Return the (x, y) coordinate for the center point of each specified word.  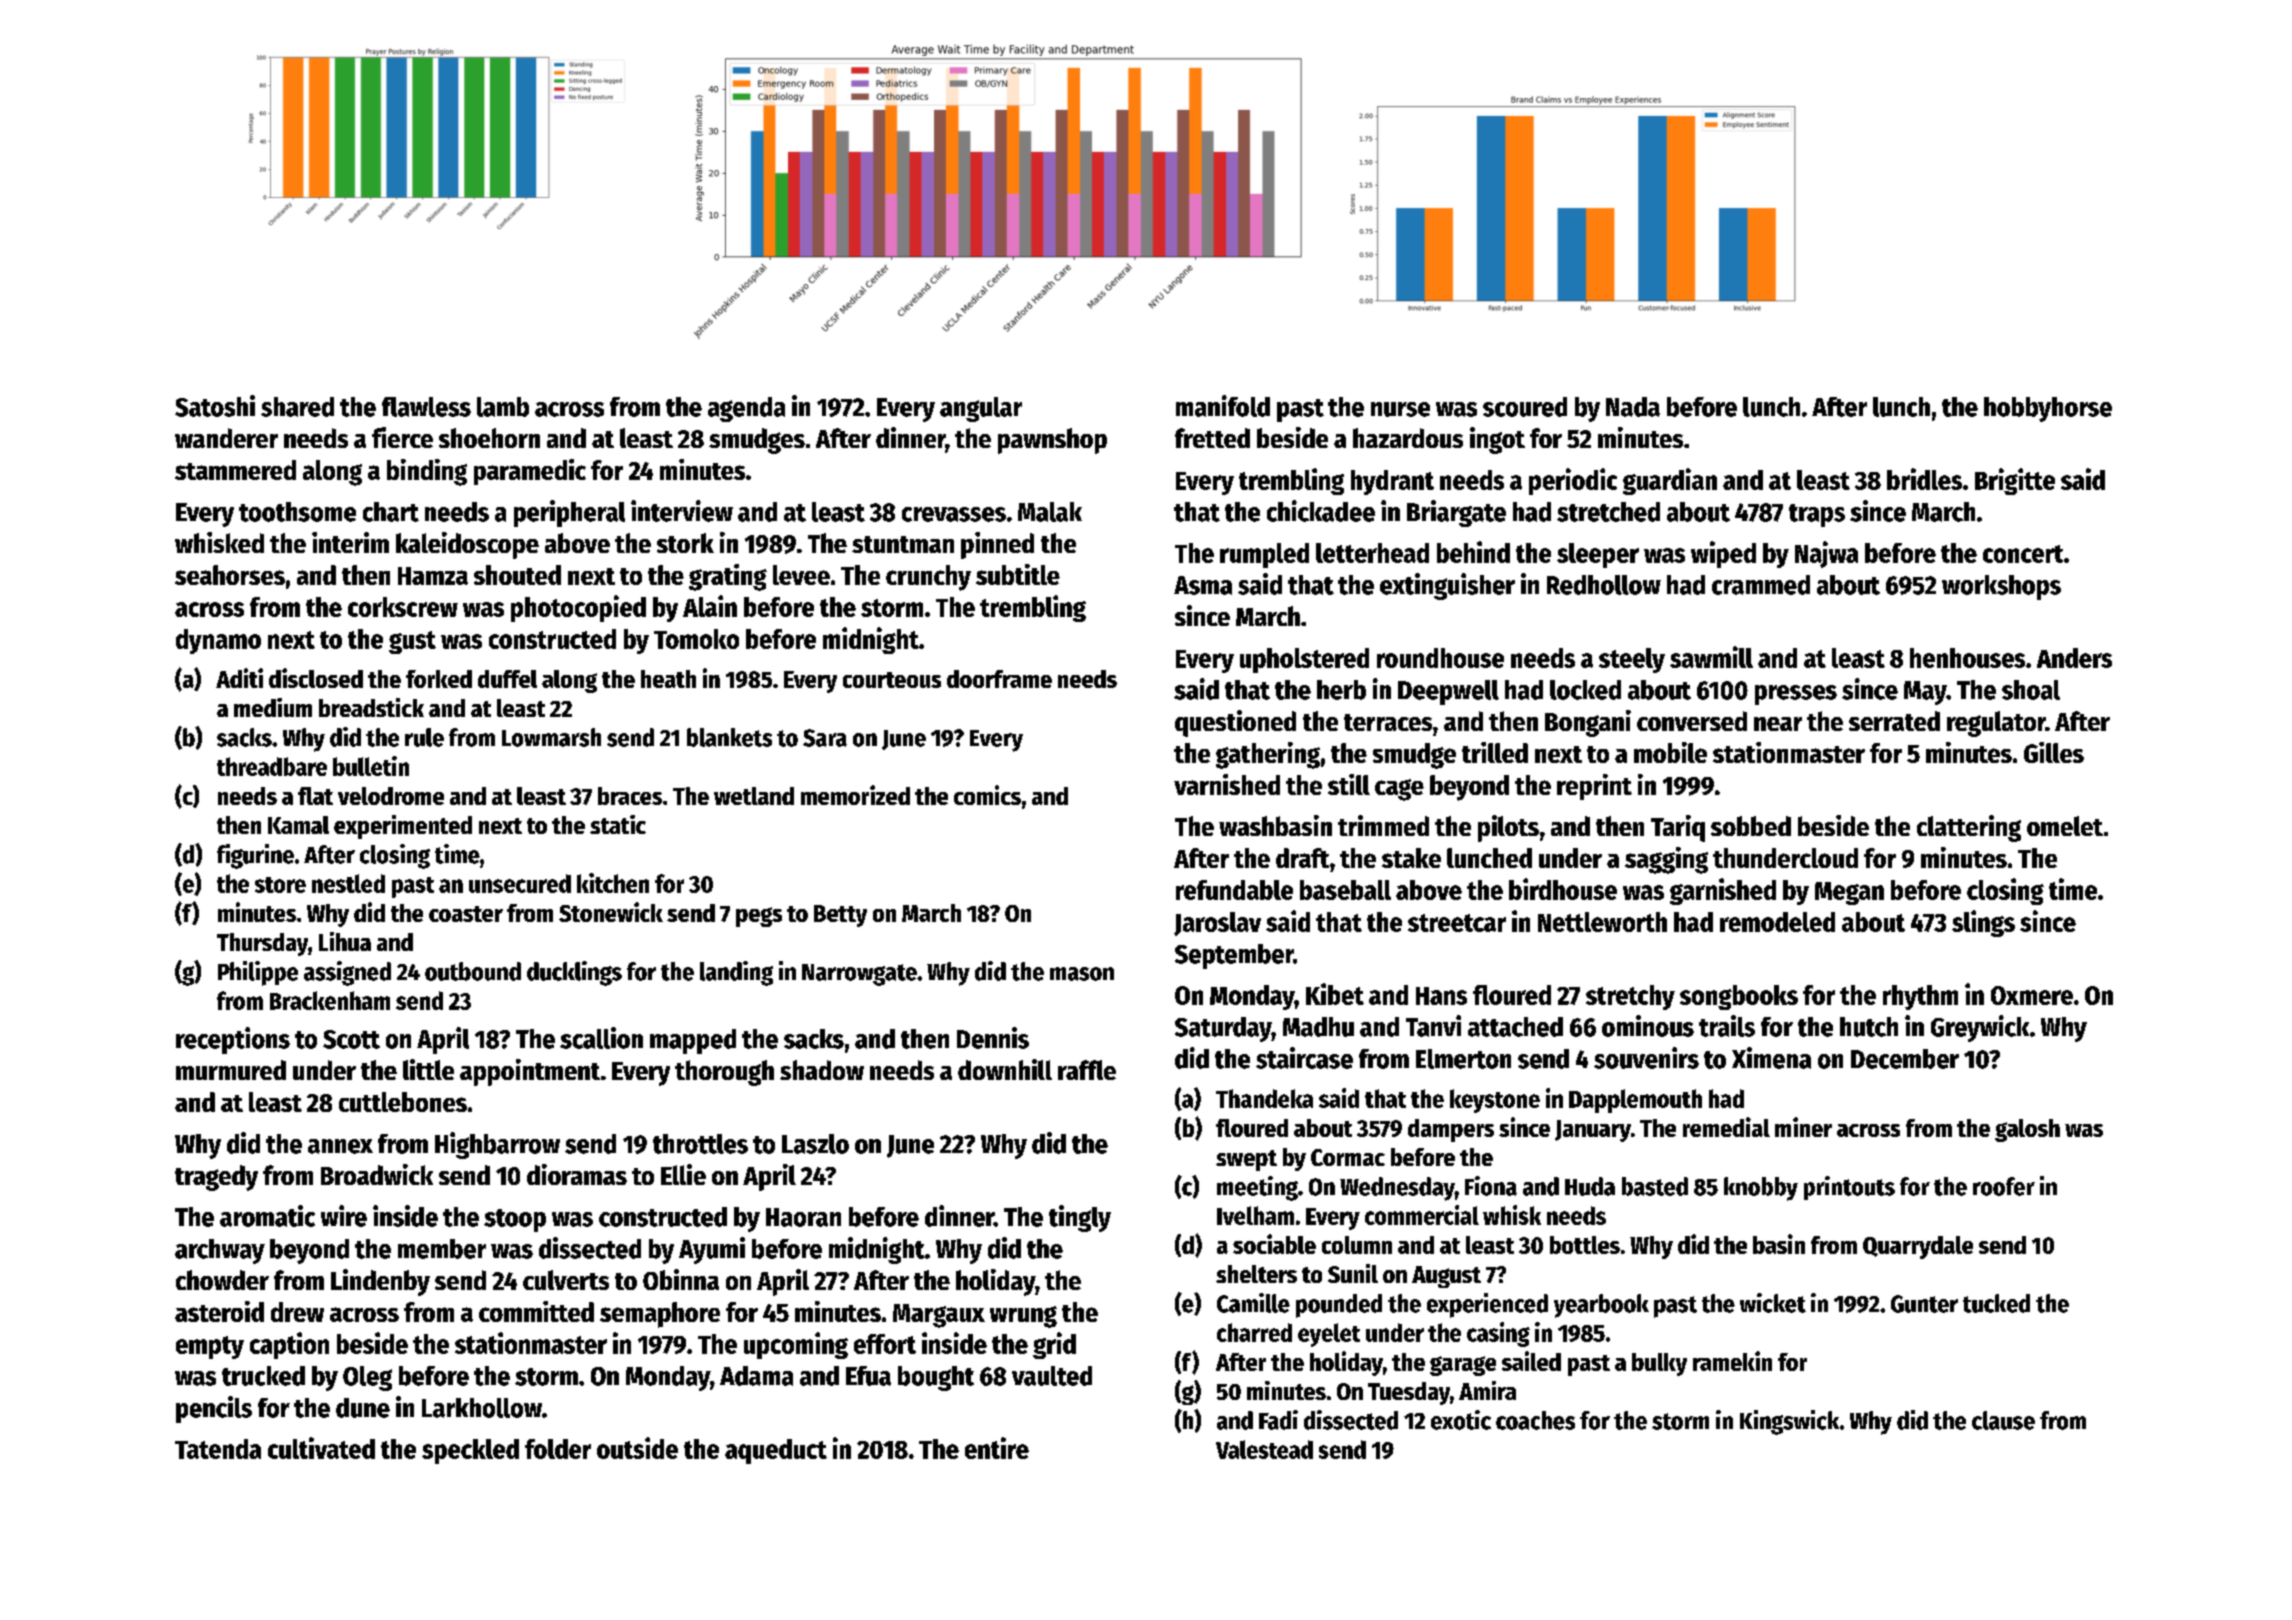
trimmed (1383, 825)
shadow (822, 1070)
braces (630, 796)
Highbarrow (497, 1145)
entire (997, 1448)
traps (1817, 515)
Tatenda (218, 1449)
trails (1727, 1026)
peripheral (569, 513)
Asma (1203, 585)
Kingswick (1789, 1422)
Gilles (2054, 752)
